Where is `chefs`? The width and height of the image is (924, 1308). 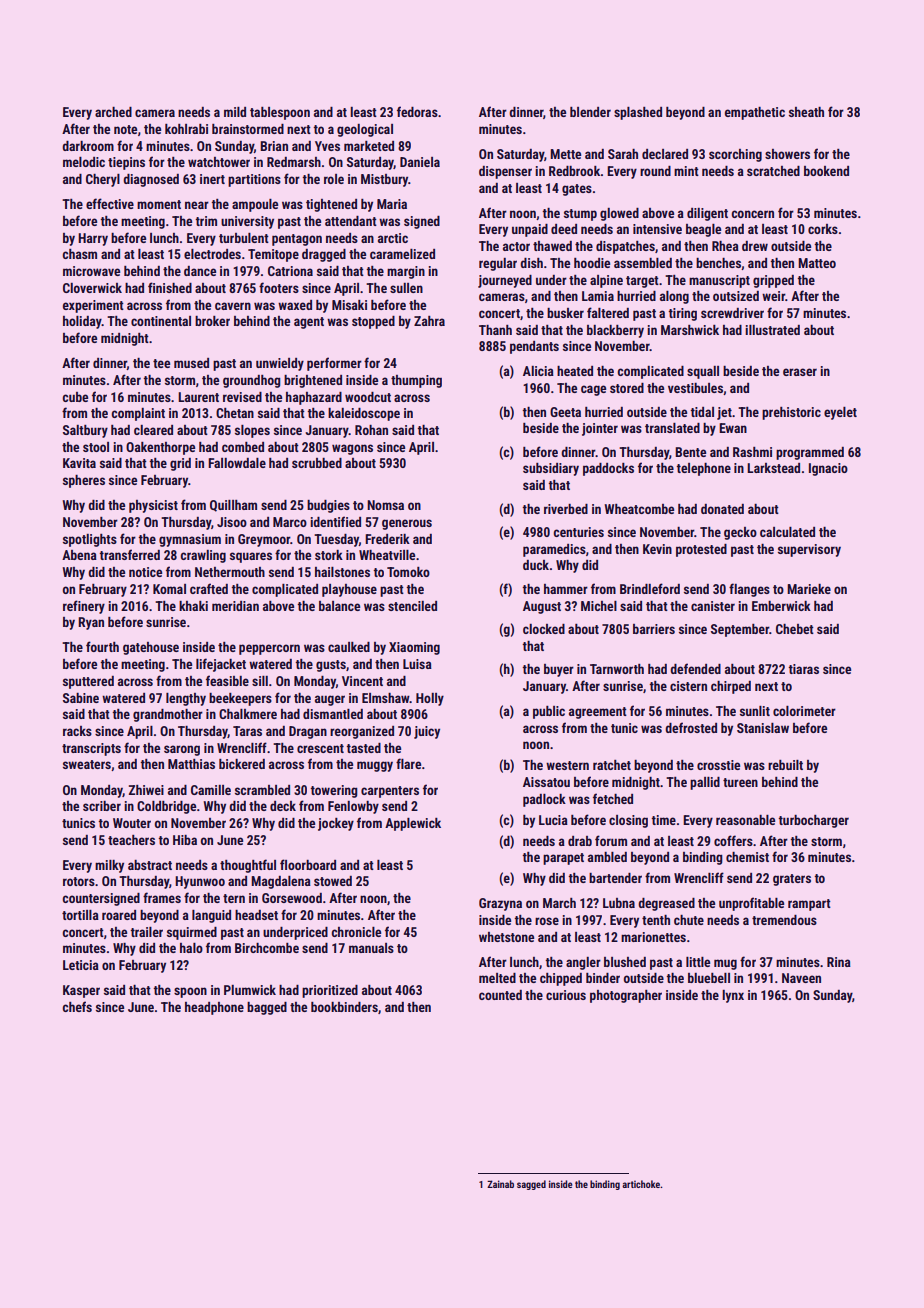
chefs is located at coordinates (77, 1006).
